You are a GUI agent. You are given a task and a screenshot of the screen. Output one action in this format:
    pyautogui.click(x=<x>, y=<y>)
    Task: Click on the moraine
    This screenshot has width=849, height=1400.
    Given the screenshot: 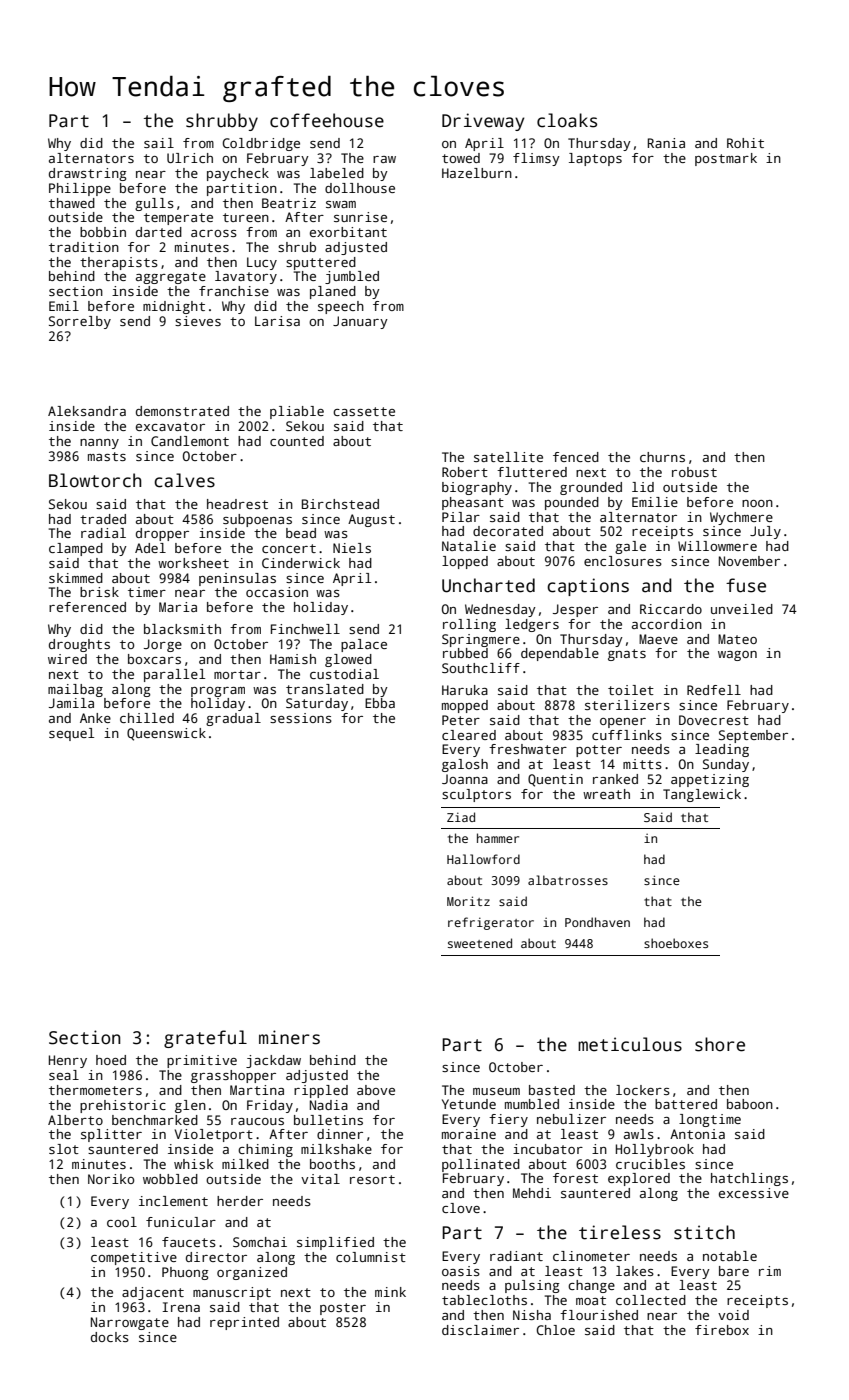 What is the action you would take?
    pyautogui.click(x=469, y=1134)
